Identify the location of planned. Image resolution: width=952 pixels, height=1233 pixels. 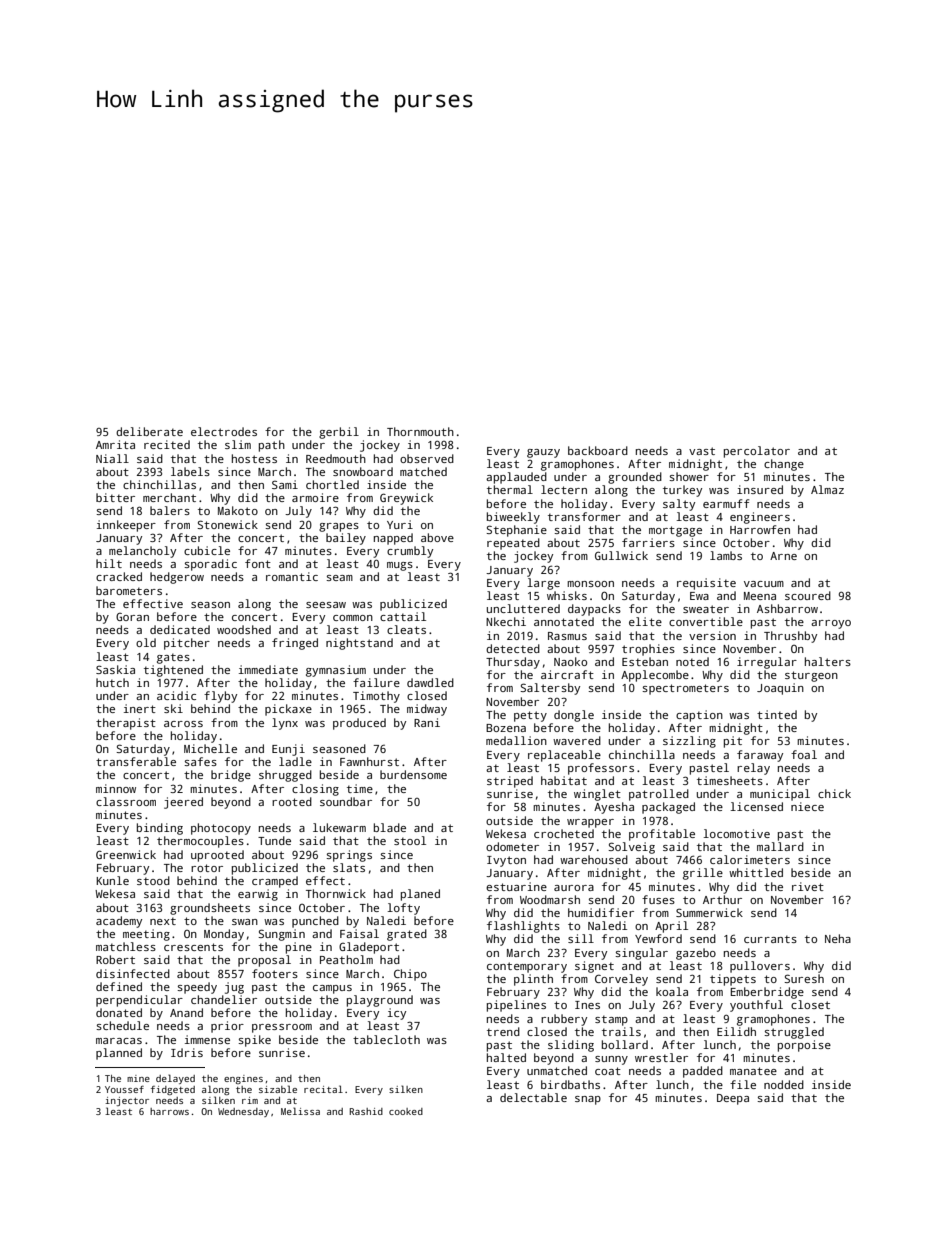
(119, 1054).
